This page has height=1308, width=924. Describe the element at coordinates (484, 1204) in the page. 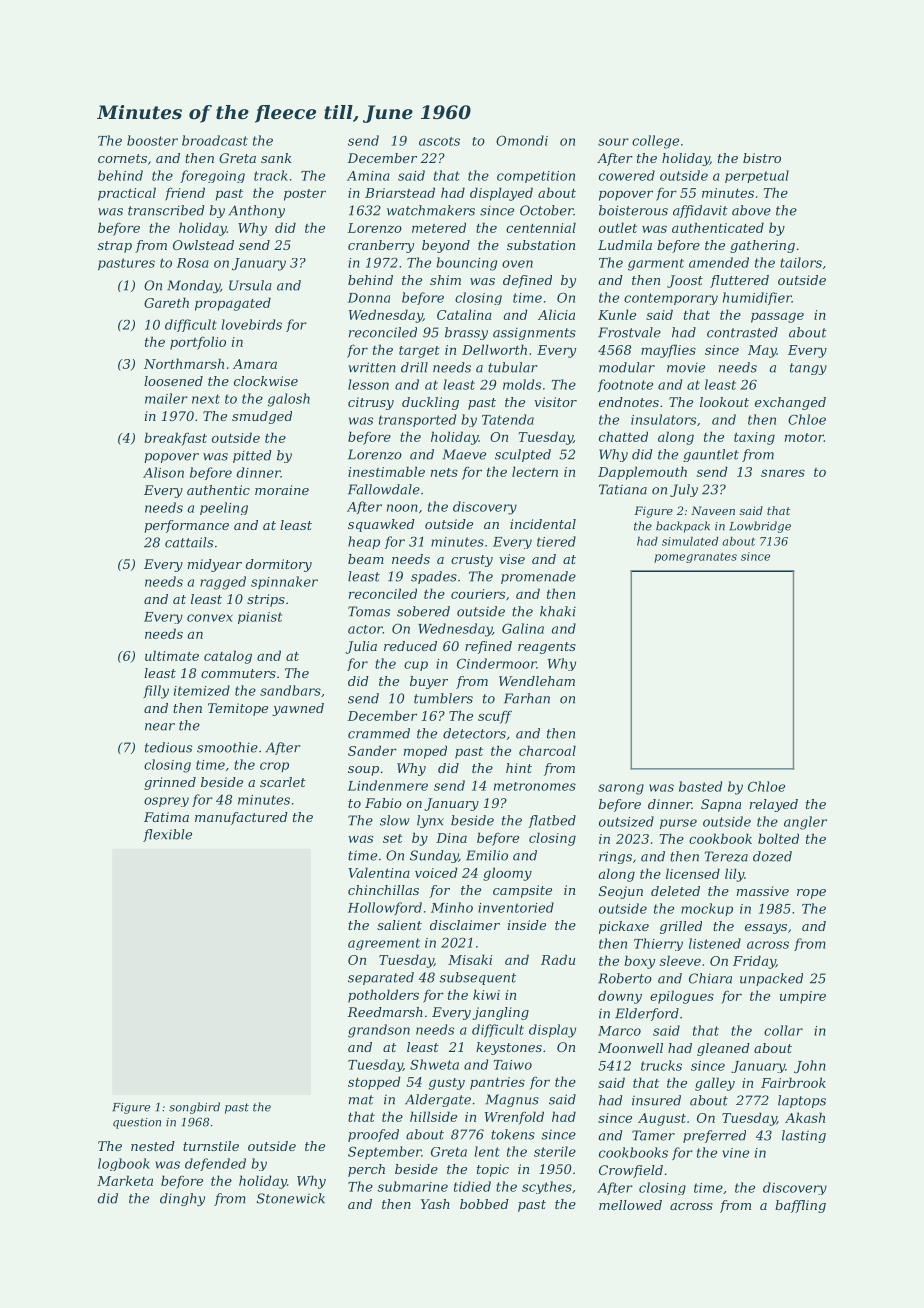

I see `bobbed` at that location.
